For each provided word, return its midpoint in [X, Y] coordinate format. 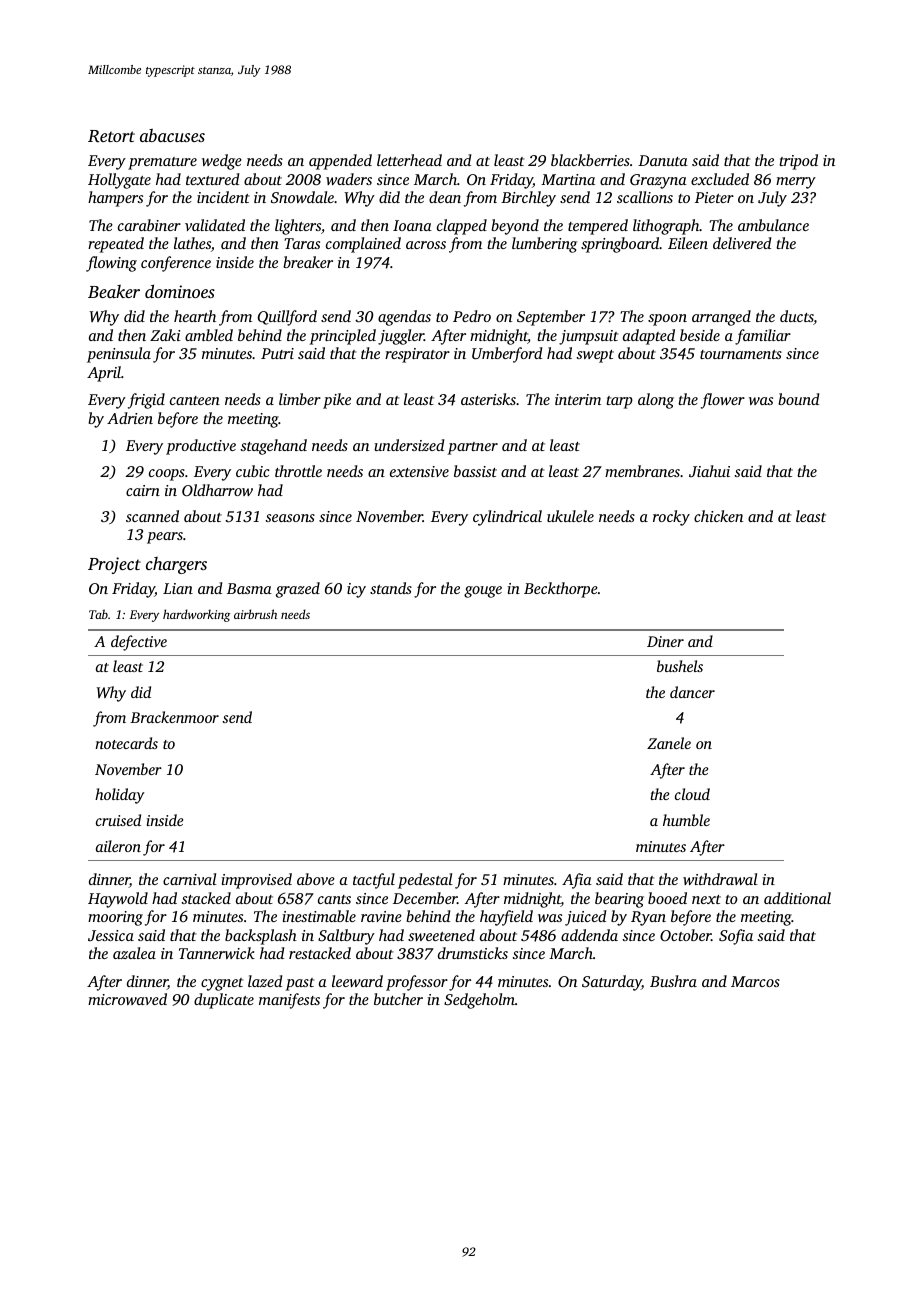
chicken [718, 516]
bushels [680, 666]
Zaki [165, 335]
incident [223, 197]
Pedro [472, 316]
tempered [598, 227]
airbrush [255, 614]
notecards [126, 743]
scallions [645, 197]
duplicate [224, 1001]
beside [700, 335]
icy [356, 590]
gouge [483, 592]
